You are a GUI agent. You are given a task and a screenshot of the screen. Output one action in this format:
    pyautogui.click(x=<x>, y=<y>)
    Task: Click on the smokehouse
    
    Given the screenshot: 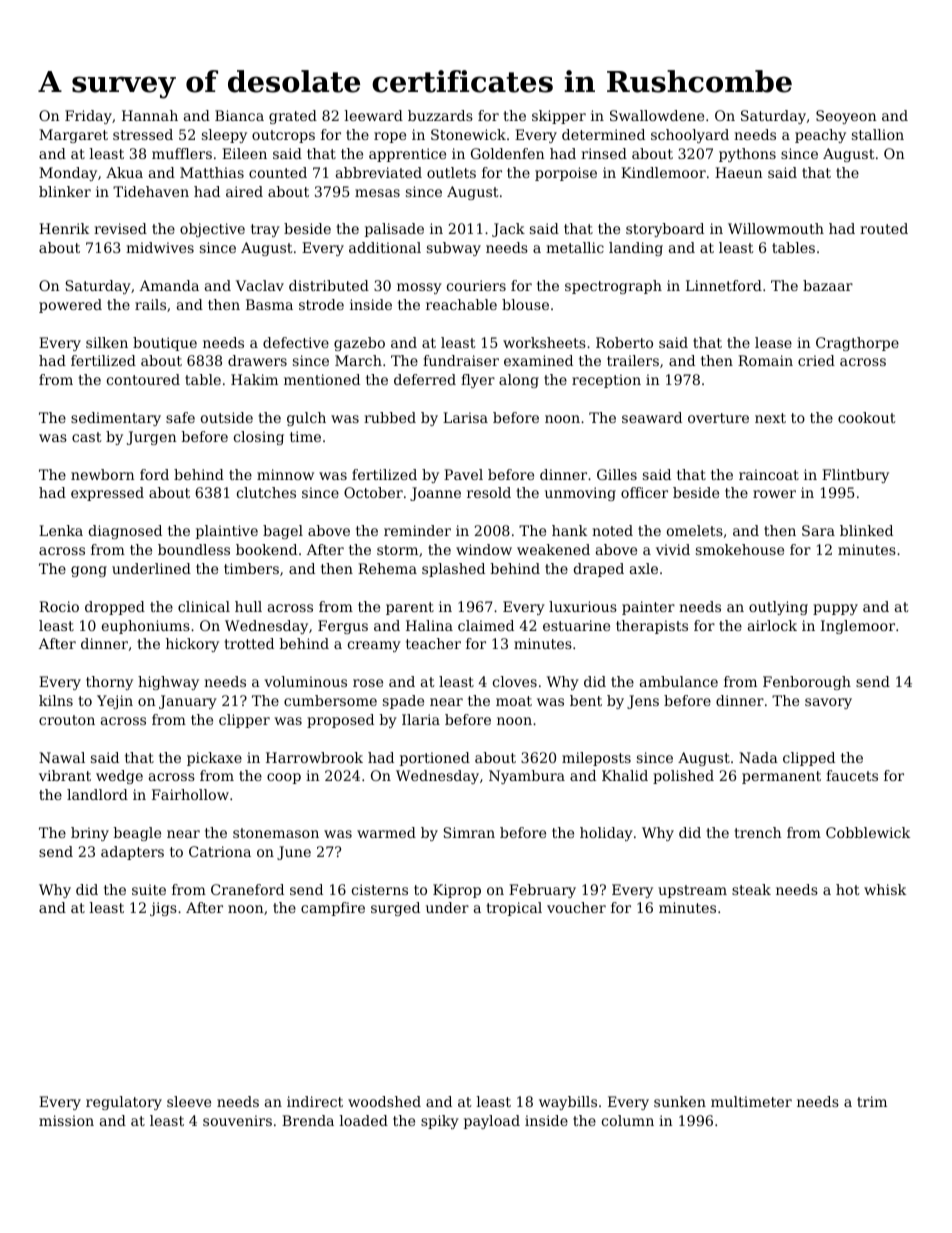 What is the action you would take?
    pyautogui.click(x=740, y=549)
